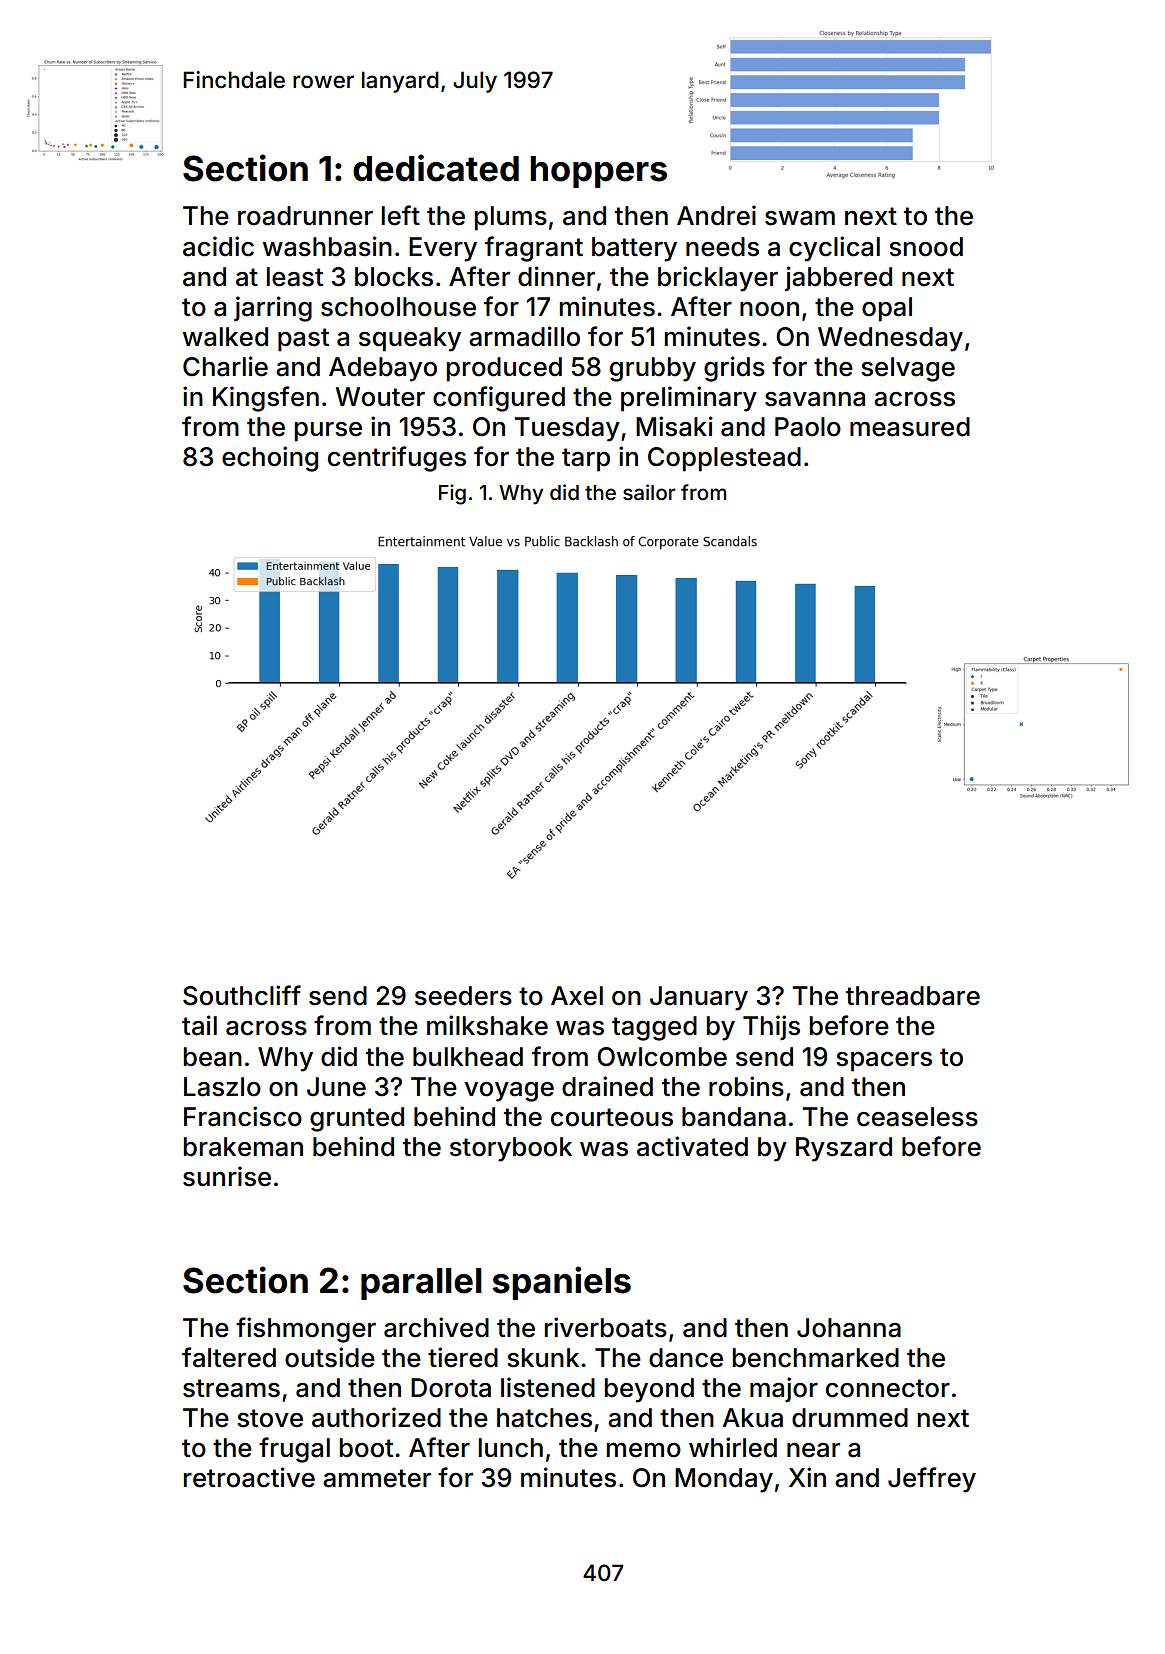  Describe the element at coordinates (800, 218) in the screenshot. I see `swam` at that location.
